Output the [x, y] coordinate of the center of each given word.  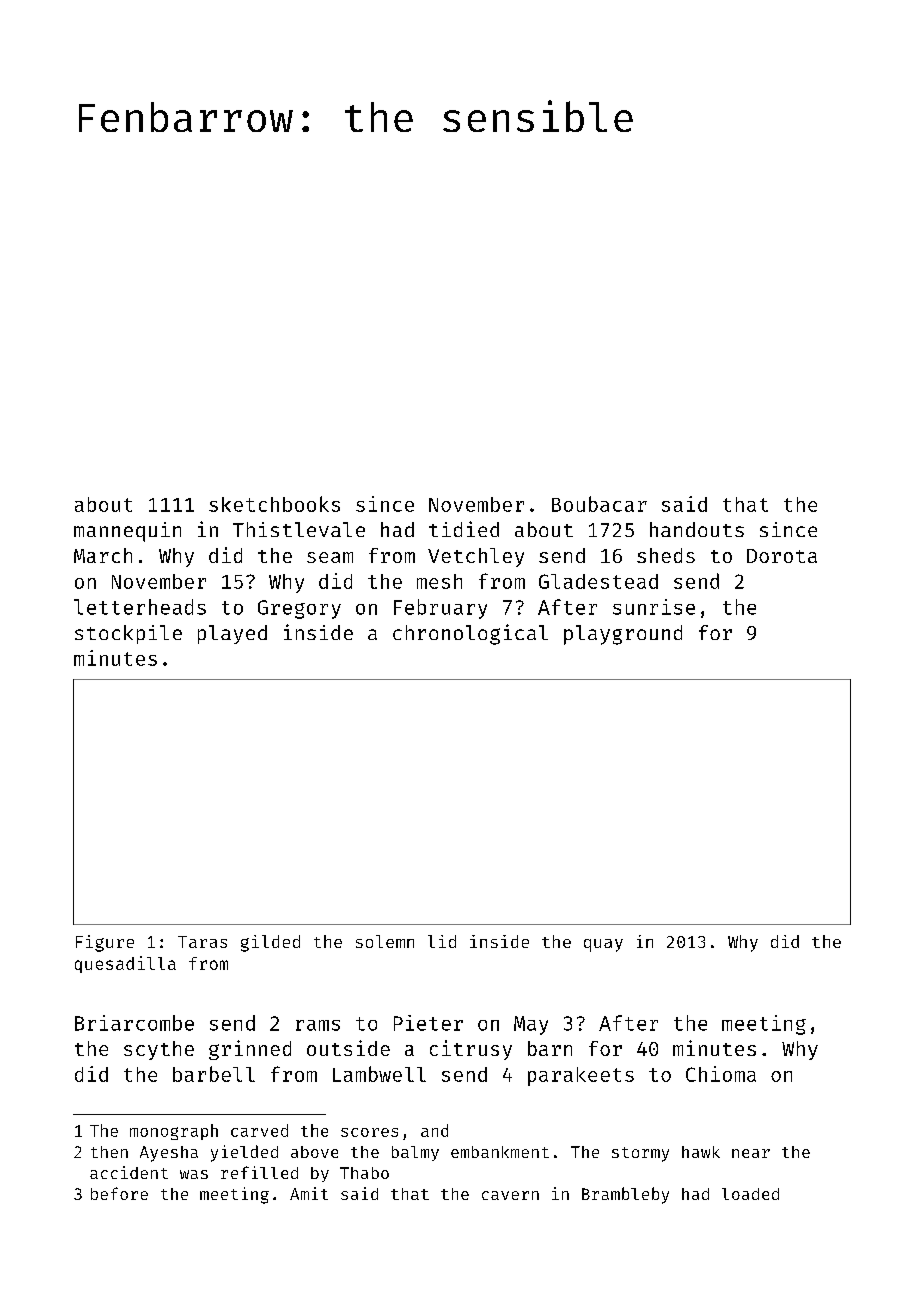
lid [442, 941]
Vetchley [476, 557]
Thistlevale [299, 529]
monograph [174, 1132]
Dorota [782, 556]
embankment [500, 1152]
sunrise [654, 607]
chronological [470, 634]
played [232, 634]
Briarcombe [134, 1023]
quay [603, 945]
